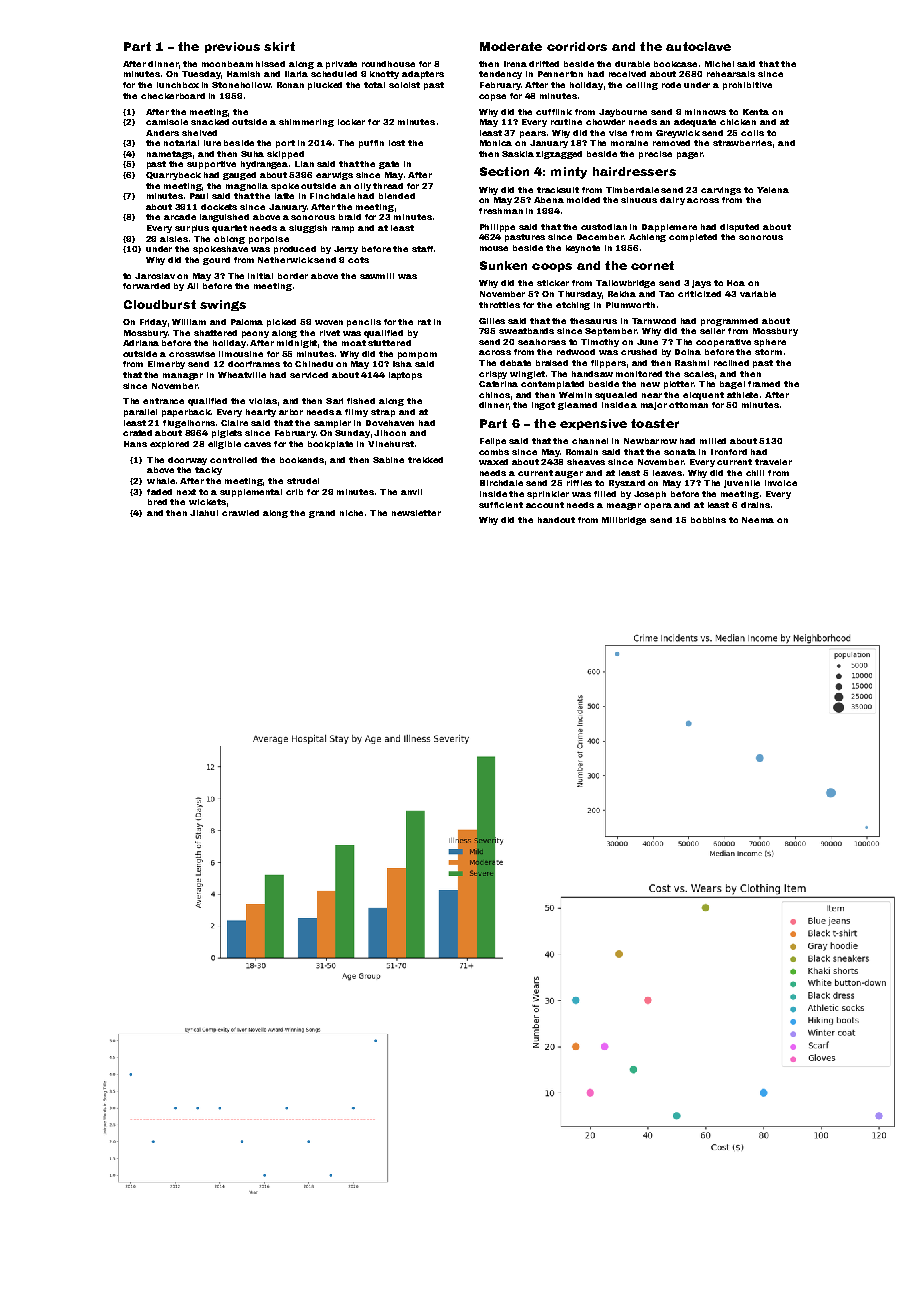 This page has width=924, height=1308. I want to click on carvings, so click(721, 191).
